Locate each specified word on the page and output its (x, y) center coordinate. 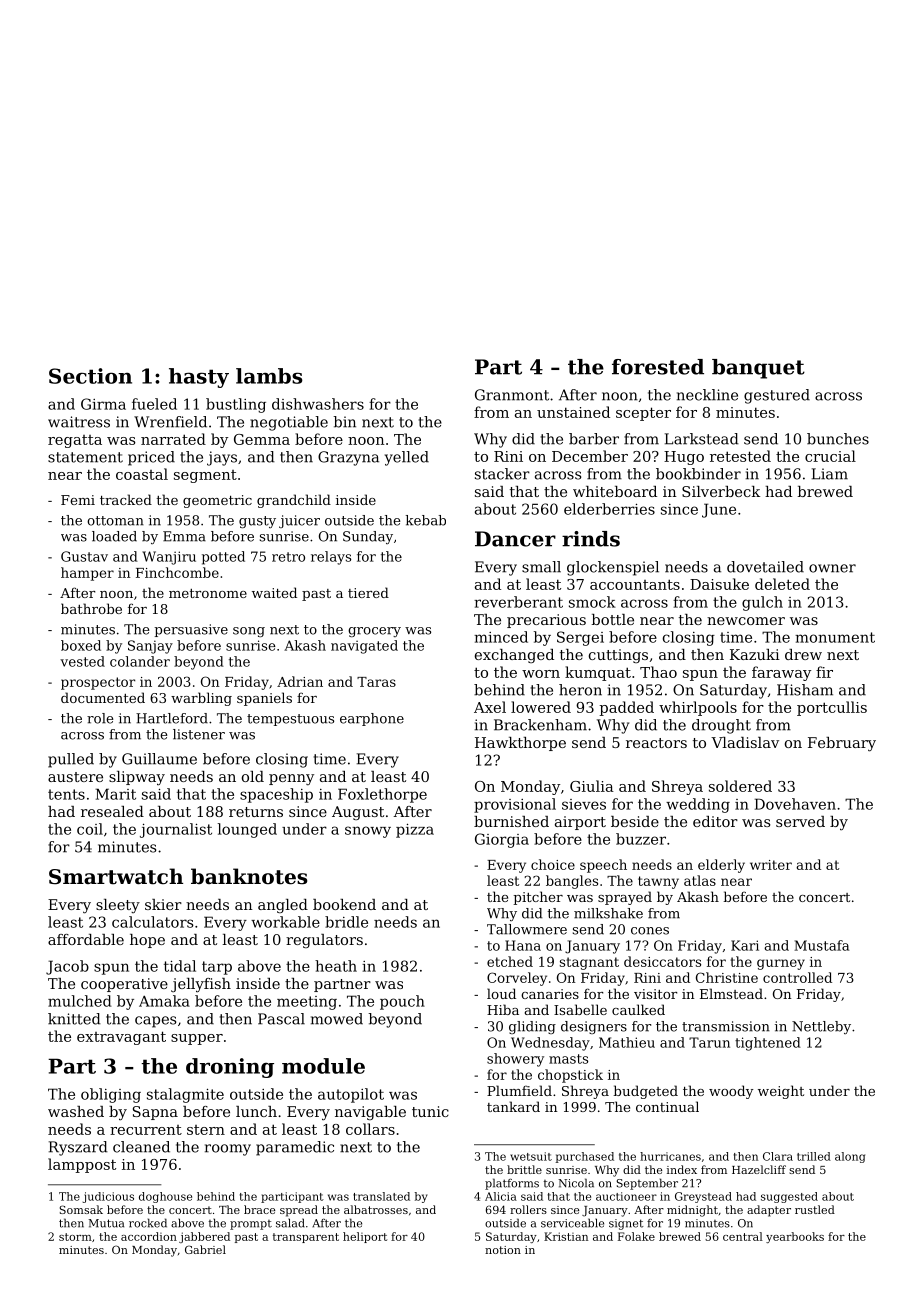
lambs (269, 376)
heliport (365, 1237)
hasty (199, 378)
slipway (137, 778)
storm (75, 1237)
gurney (781, 964)
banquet (758, 369)
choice (553, 864)
